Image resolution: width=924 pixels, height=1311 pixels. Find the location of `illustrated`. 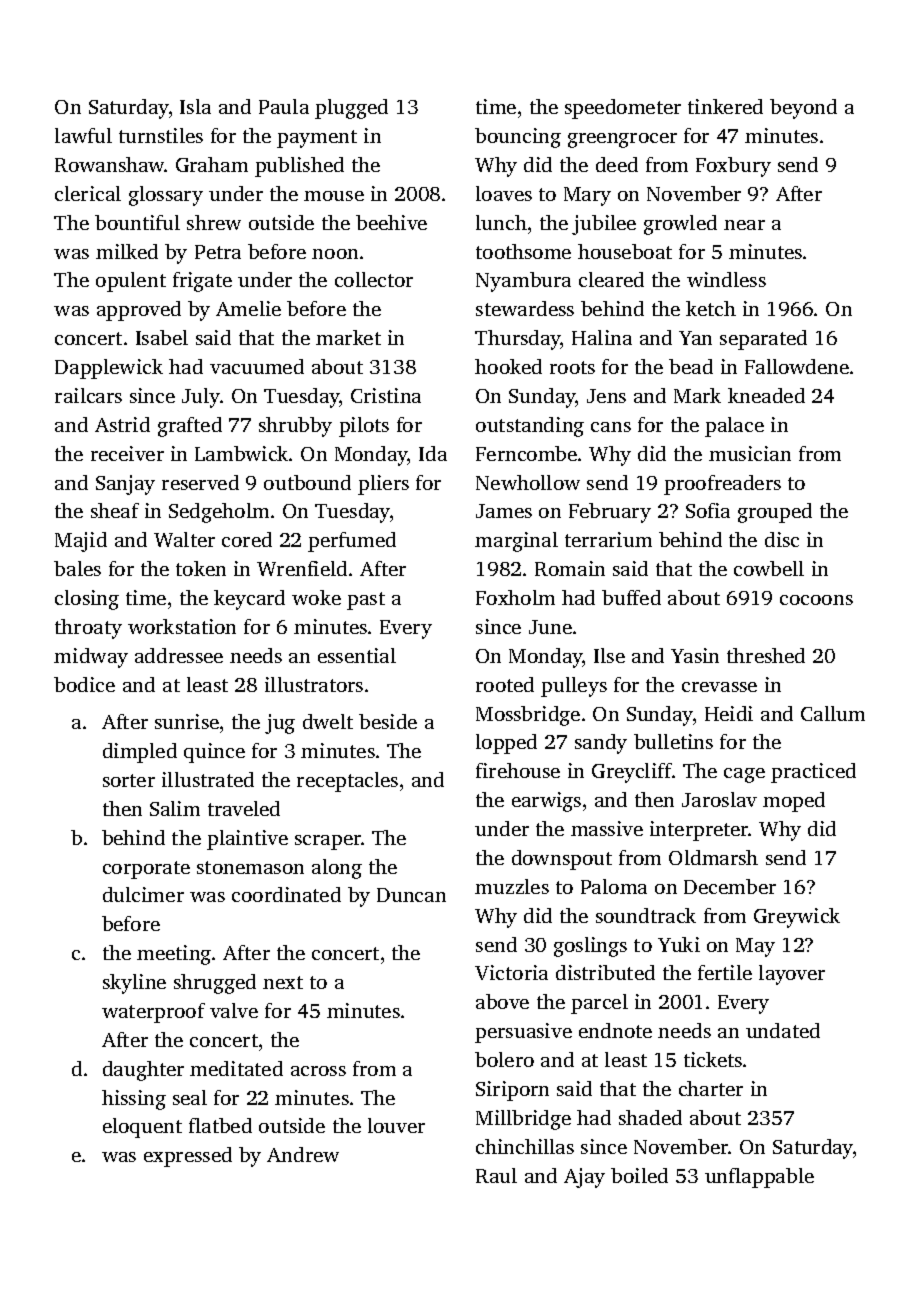

illustrated is located at coordinates (208, 779).
